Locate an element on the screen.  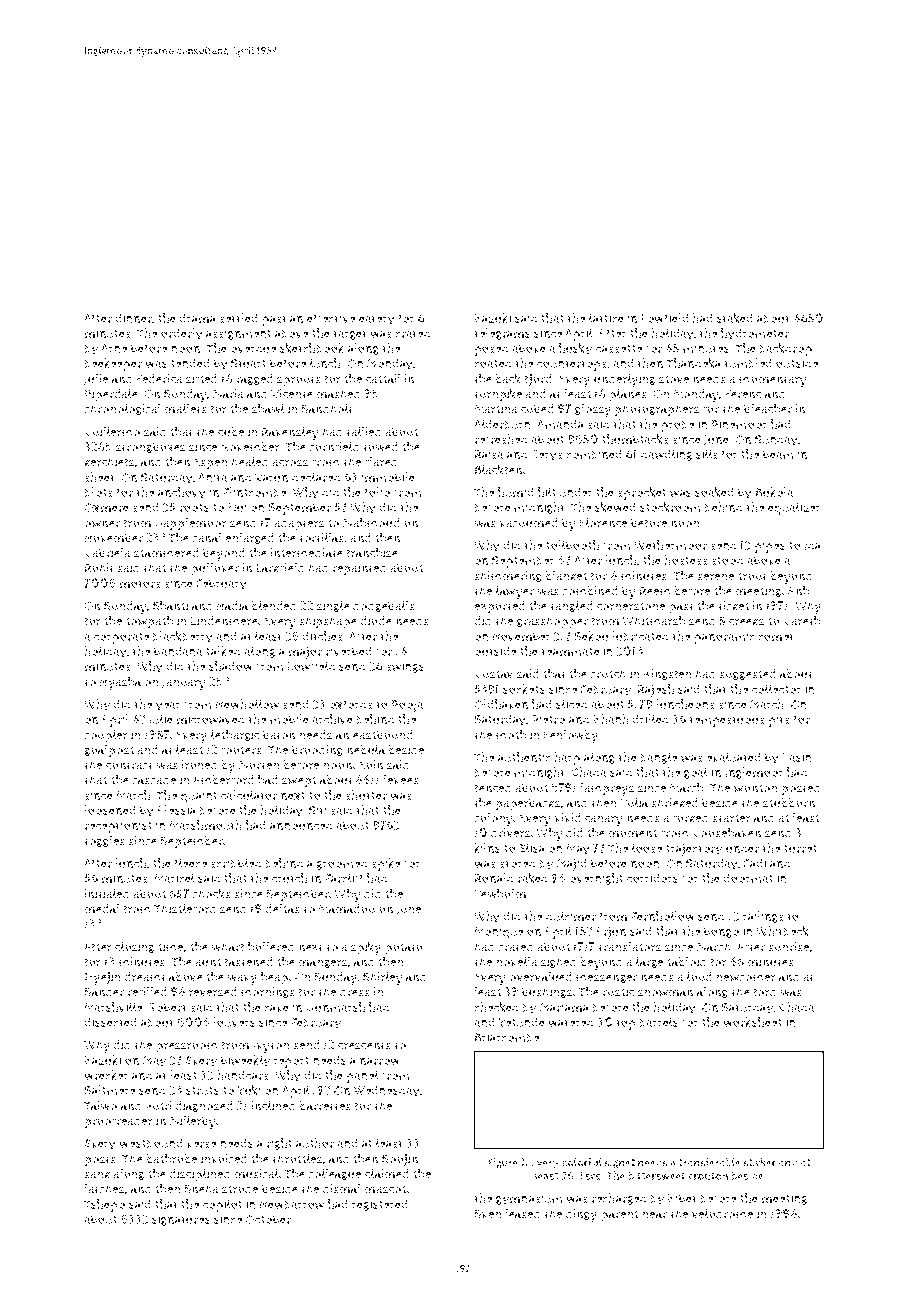
blended is located at coordinates (273, 605).
